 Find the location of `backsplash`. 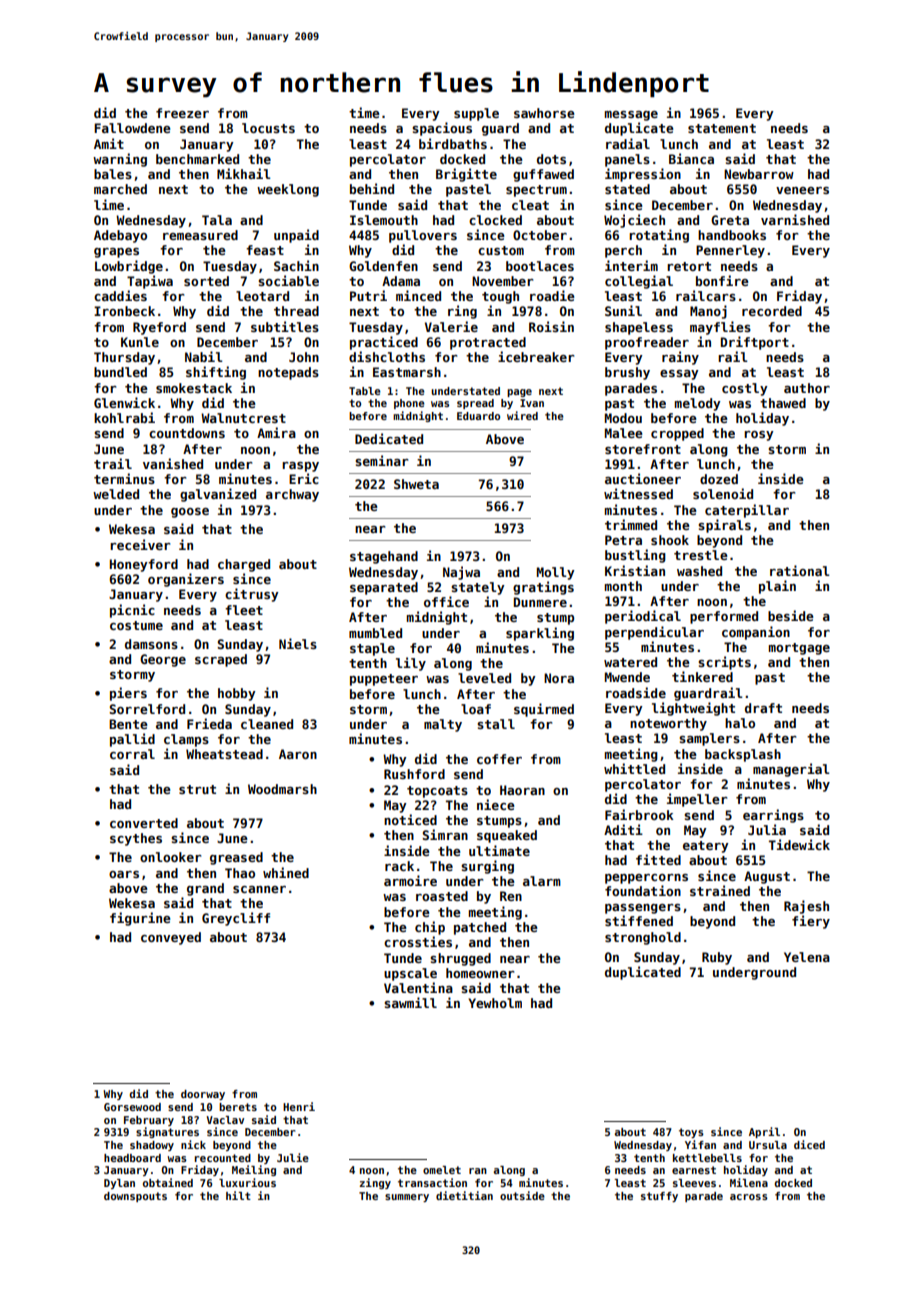

backsplash is located at coordinates (743, 755).
